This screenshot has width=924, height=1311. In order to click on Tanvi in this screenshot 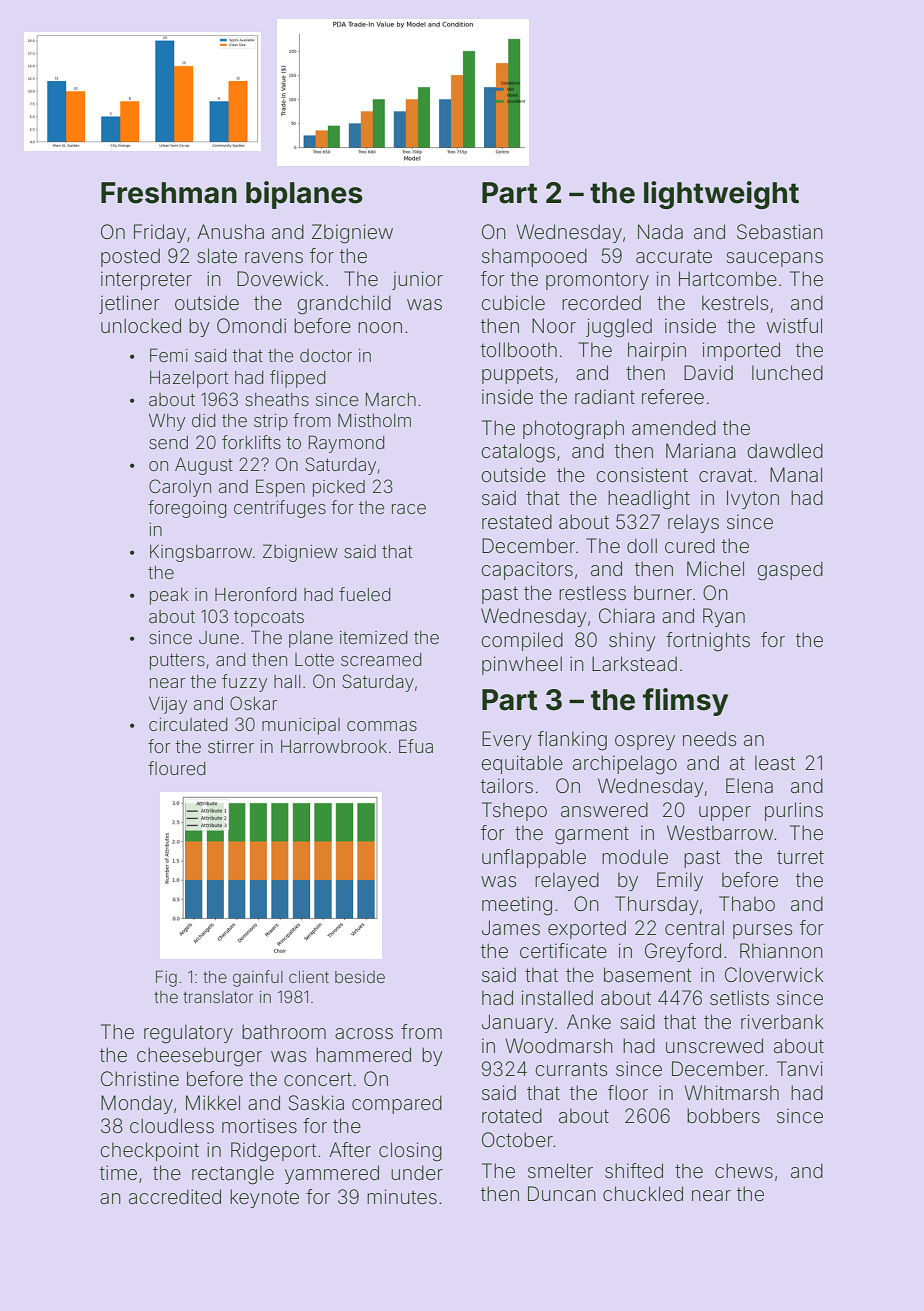, I will do `click(799, 1068)`.
